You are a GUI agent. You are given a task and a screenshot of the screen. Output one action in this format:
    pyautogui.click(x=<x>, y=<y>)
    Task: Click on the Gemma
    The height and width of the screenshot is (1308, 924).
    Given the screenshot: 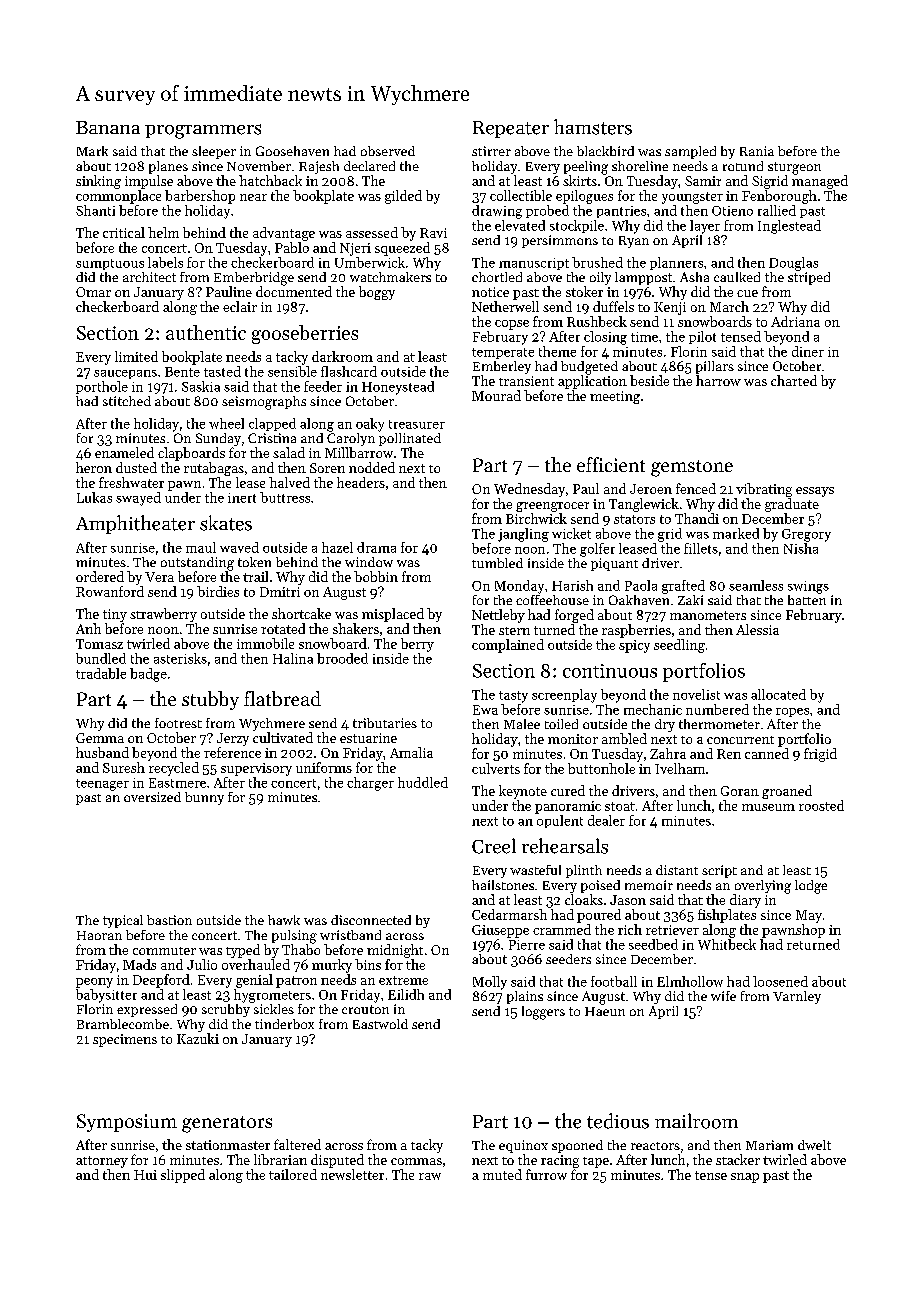 What is the action you would take?
    pyautogui.click(x=100, y=738)
